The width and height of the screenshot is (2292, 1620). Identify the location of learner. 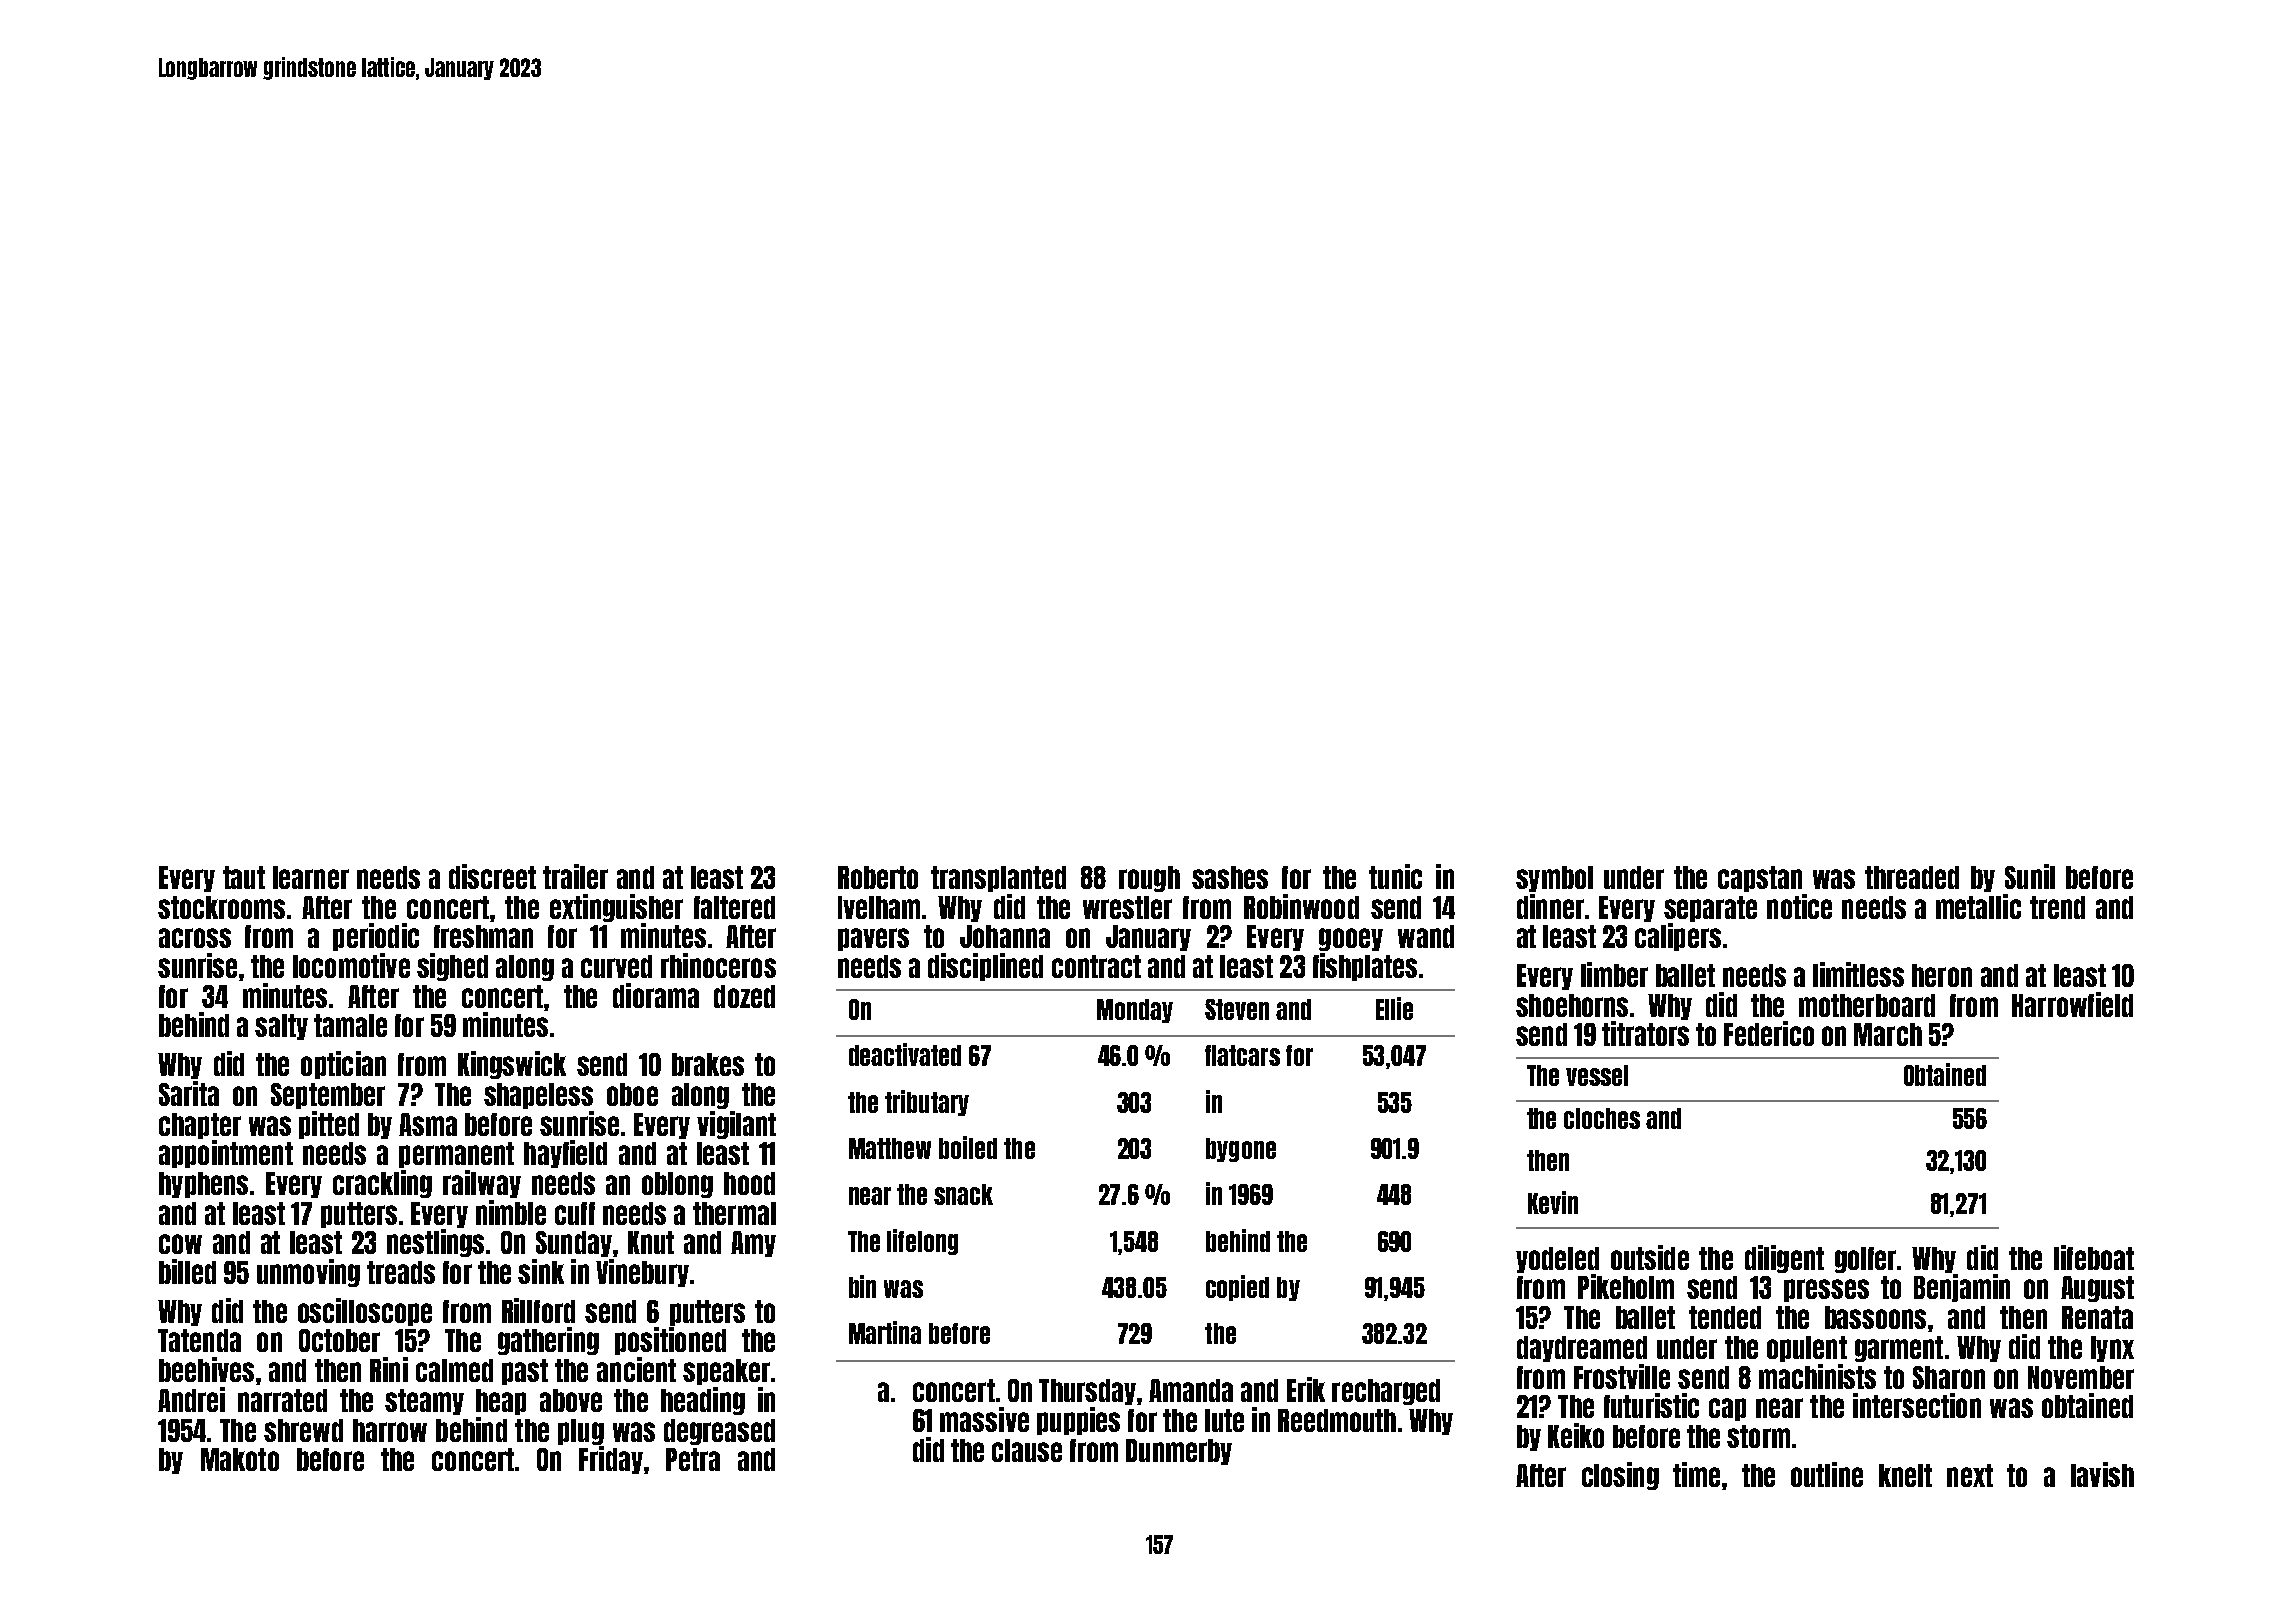
(311, 877).
